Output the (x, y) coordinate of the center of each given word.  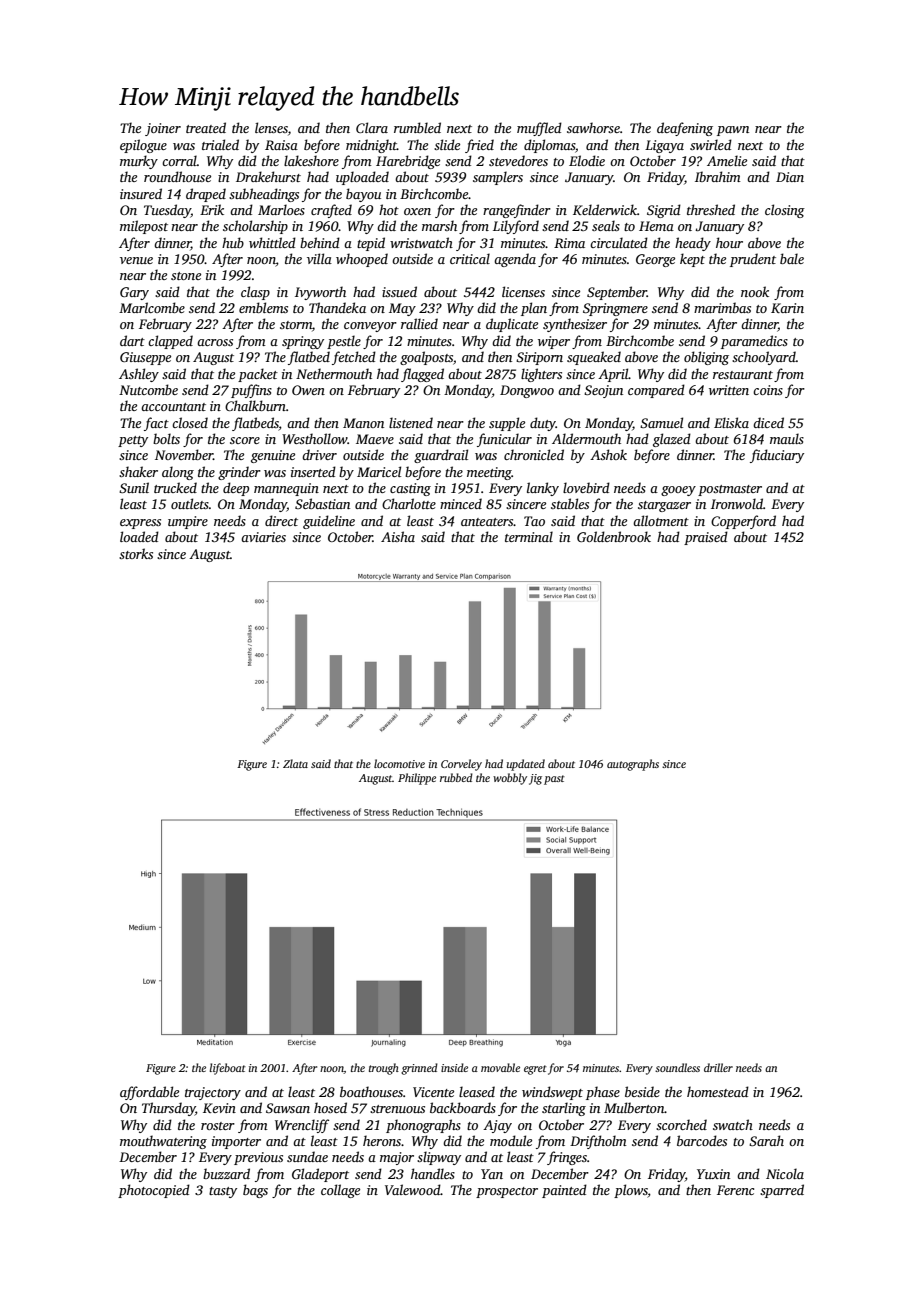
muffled (539, 129)
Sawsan (288, 1108)
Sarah (766, 1140)
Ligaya (664, 146)
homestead (718, 1091)
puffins (251, 391)
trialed (220, 144)
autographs (633, 765)
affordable (149, 1093)
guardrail (441, 456)
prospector (507, 1192)
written (729, 390)
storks (136, 553)
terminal (529, 536)
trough (384, 1069)
